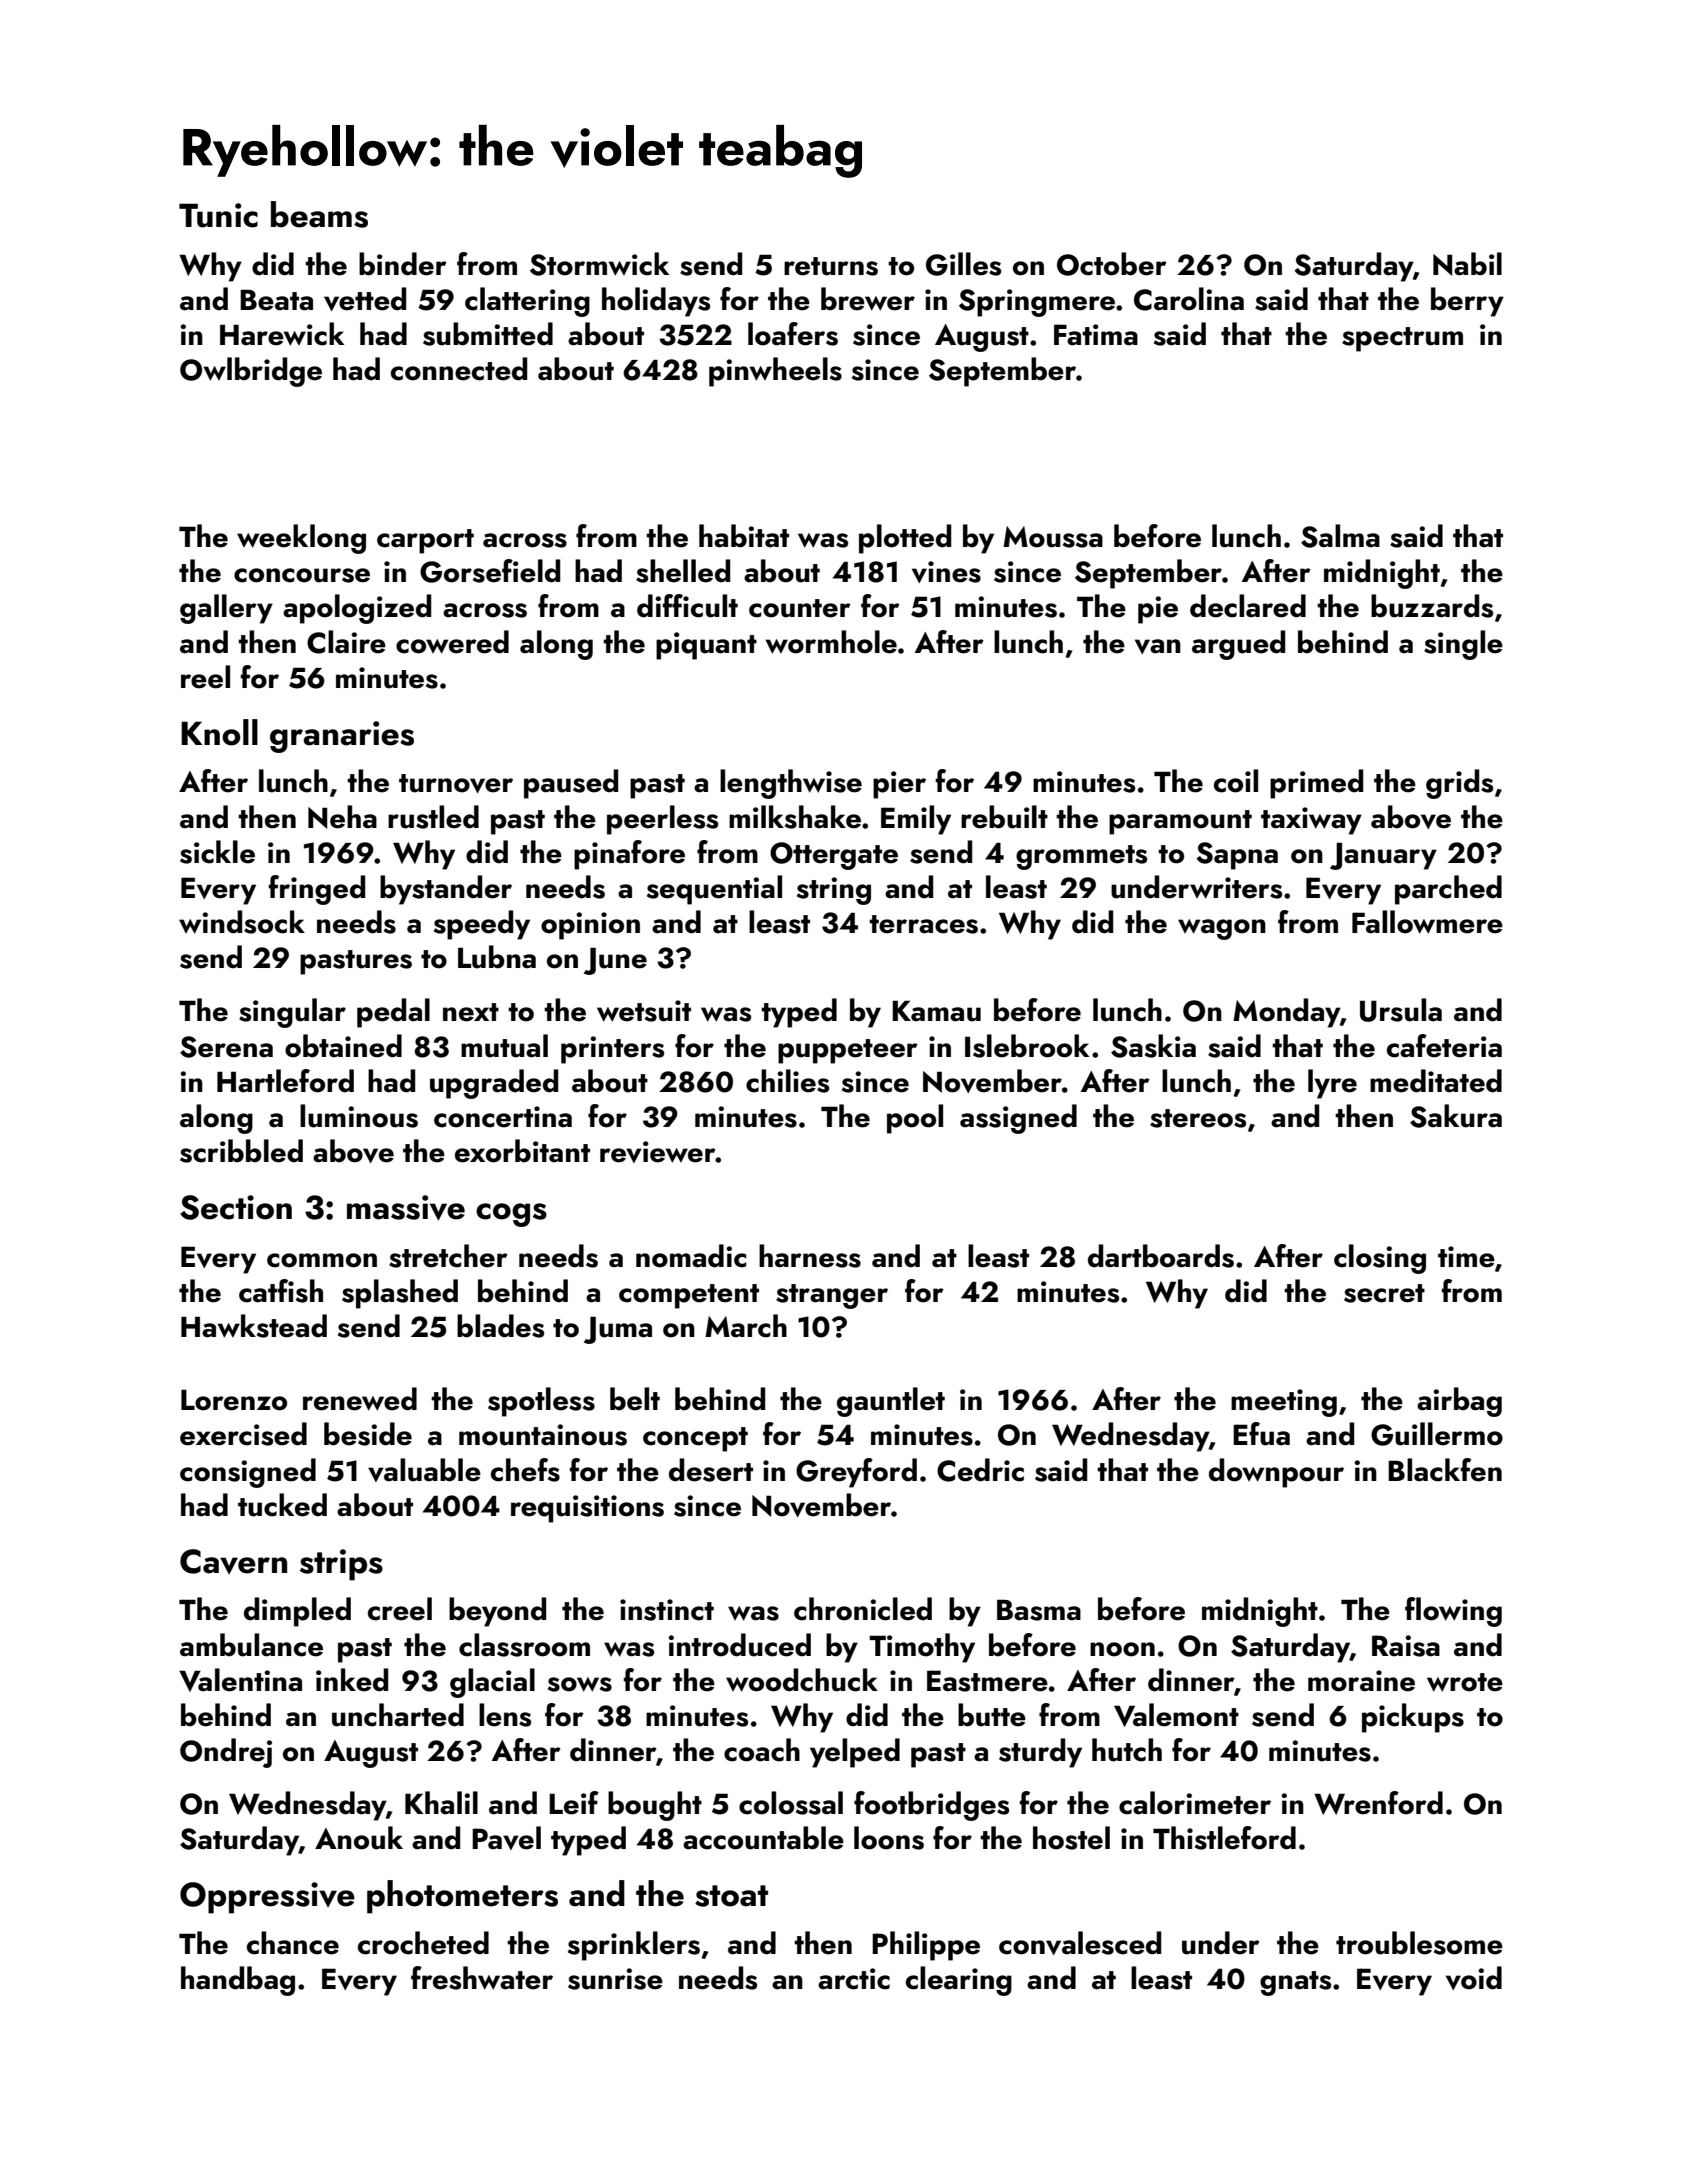 Image resolution: width=1683 pixels, height=2178 pixels. I want to click on chefs, so click(525, 1470).
